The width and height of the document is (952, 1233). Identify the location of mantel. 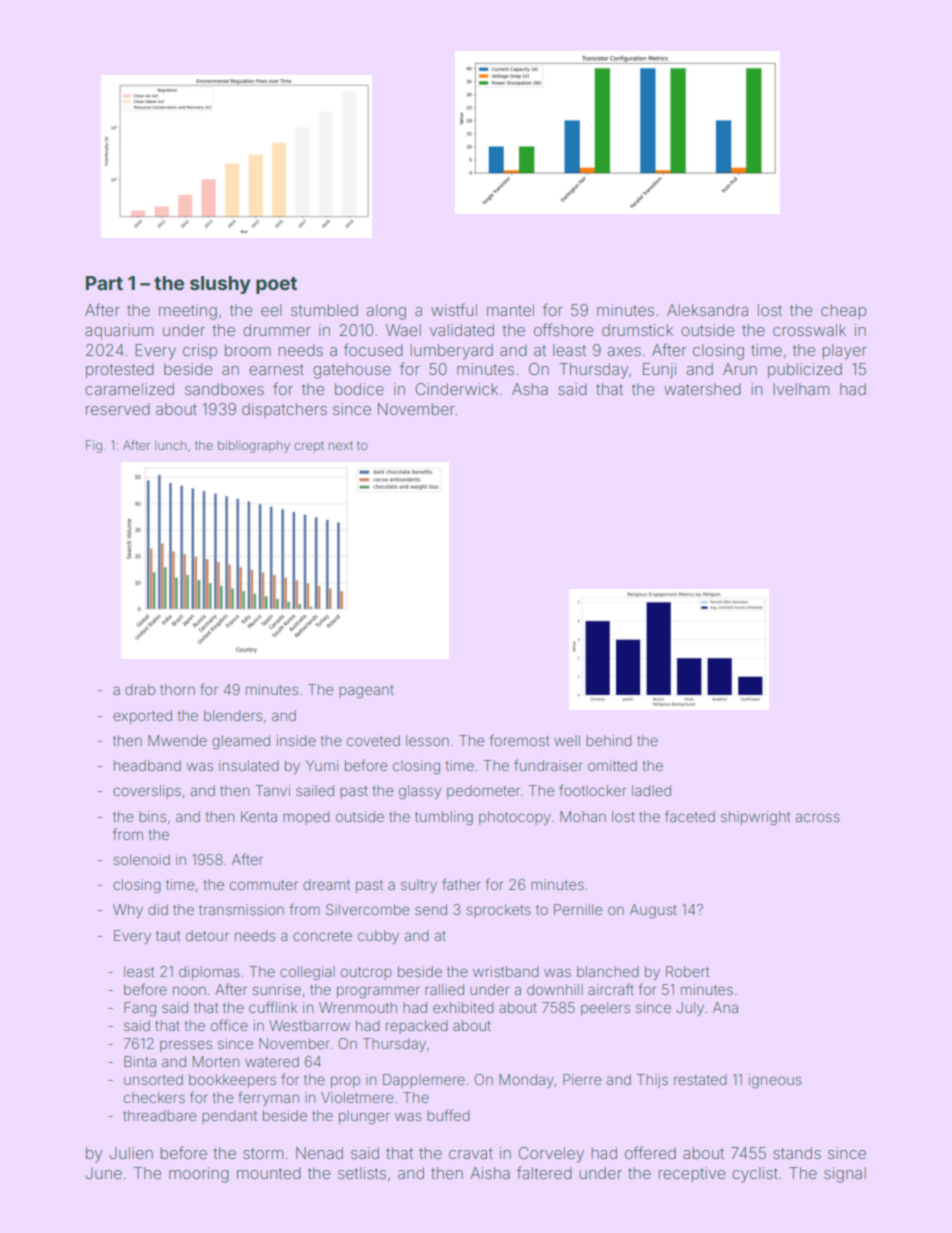
(510, 310).
